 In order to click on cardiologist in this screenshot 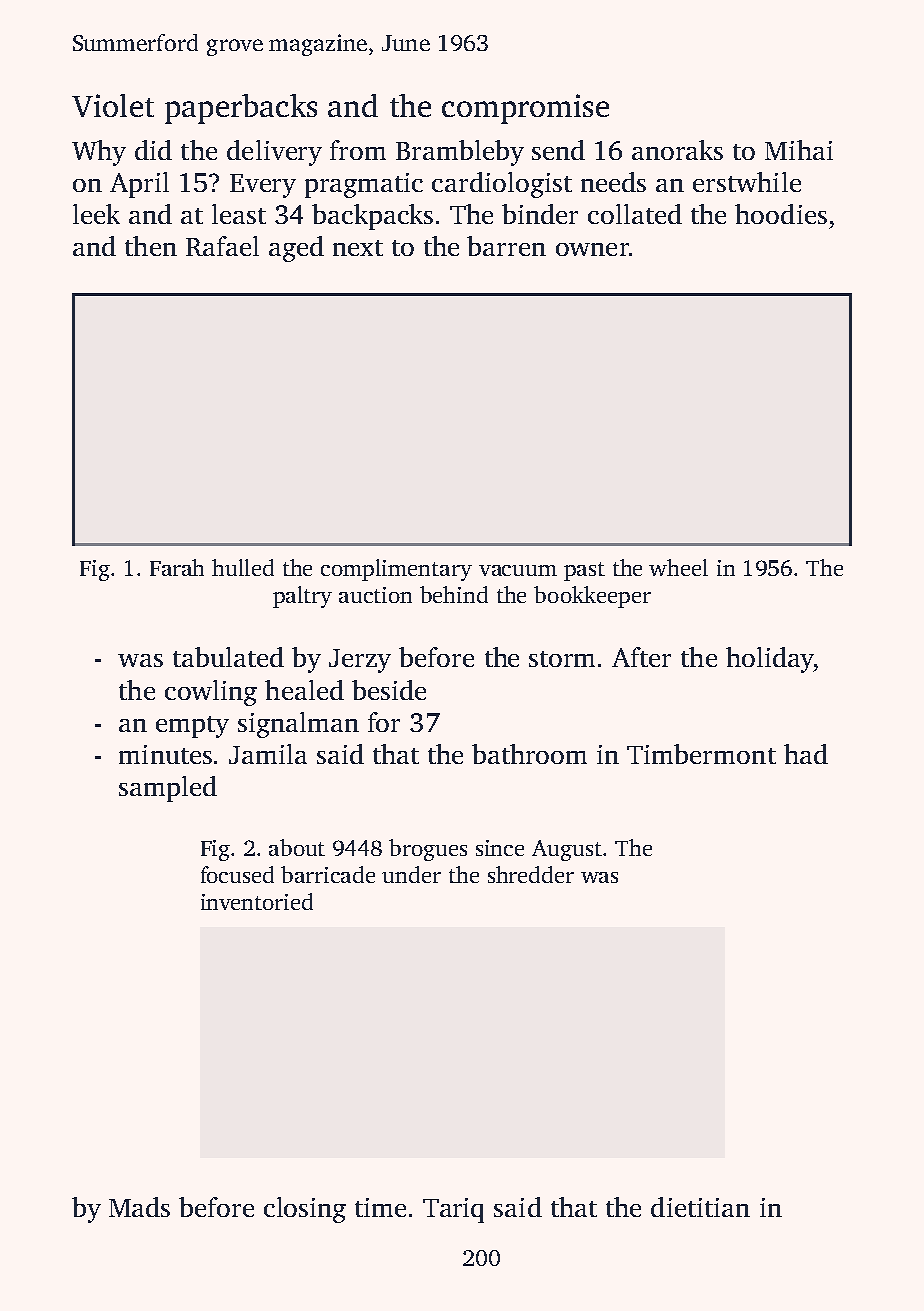, I will do `click(502, 185)`.
